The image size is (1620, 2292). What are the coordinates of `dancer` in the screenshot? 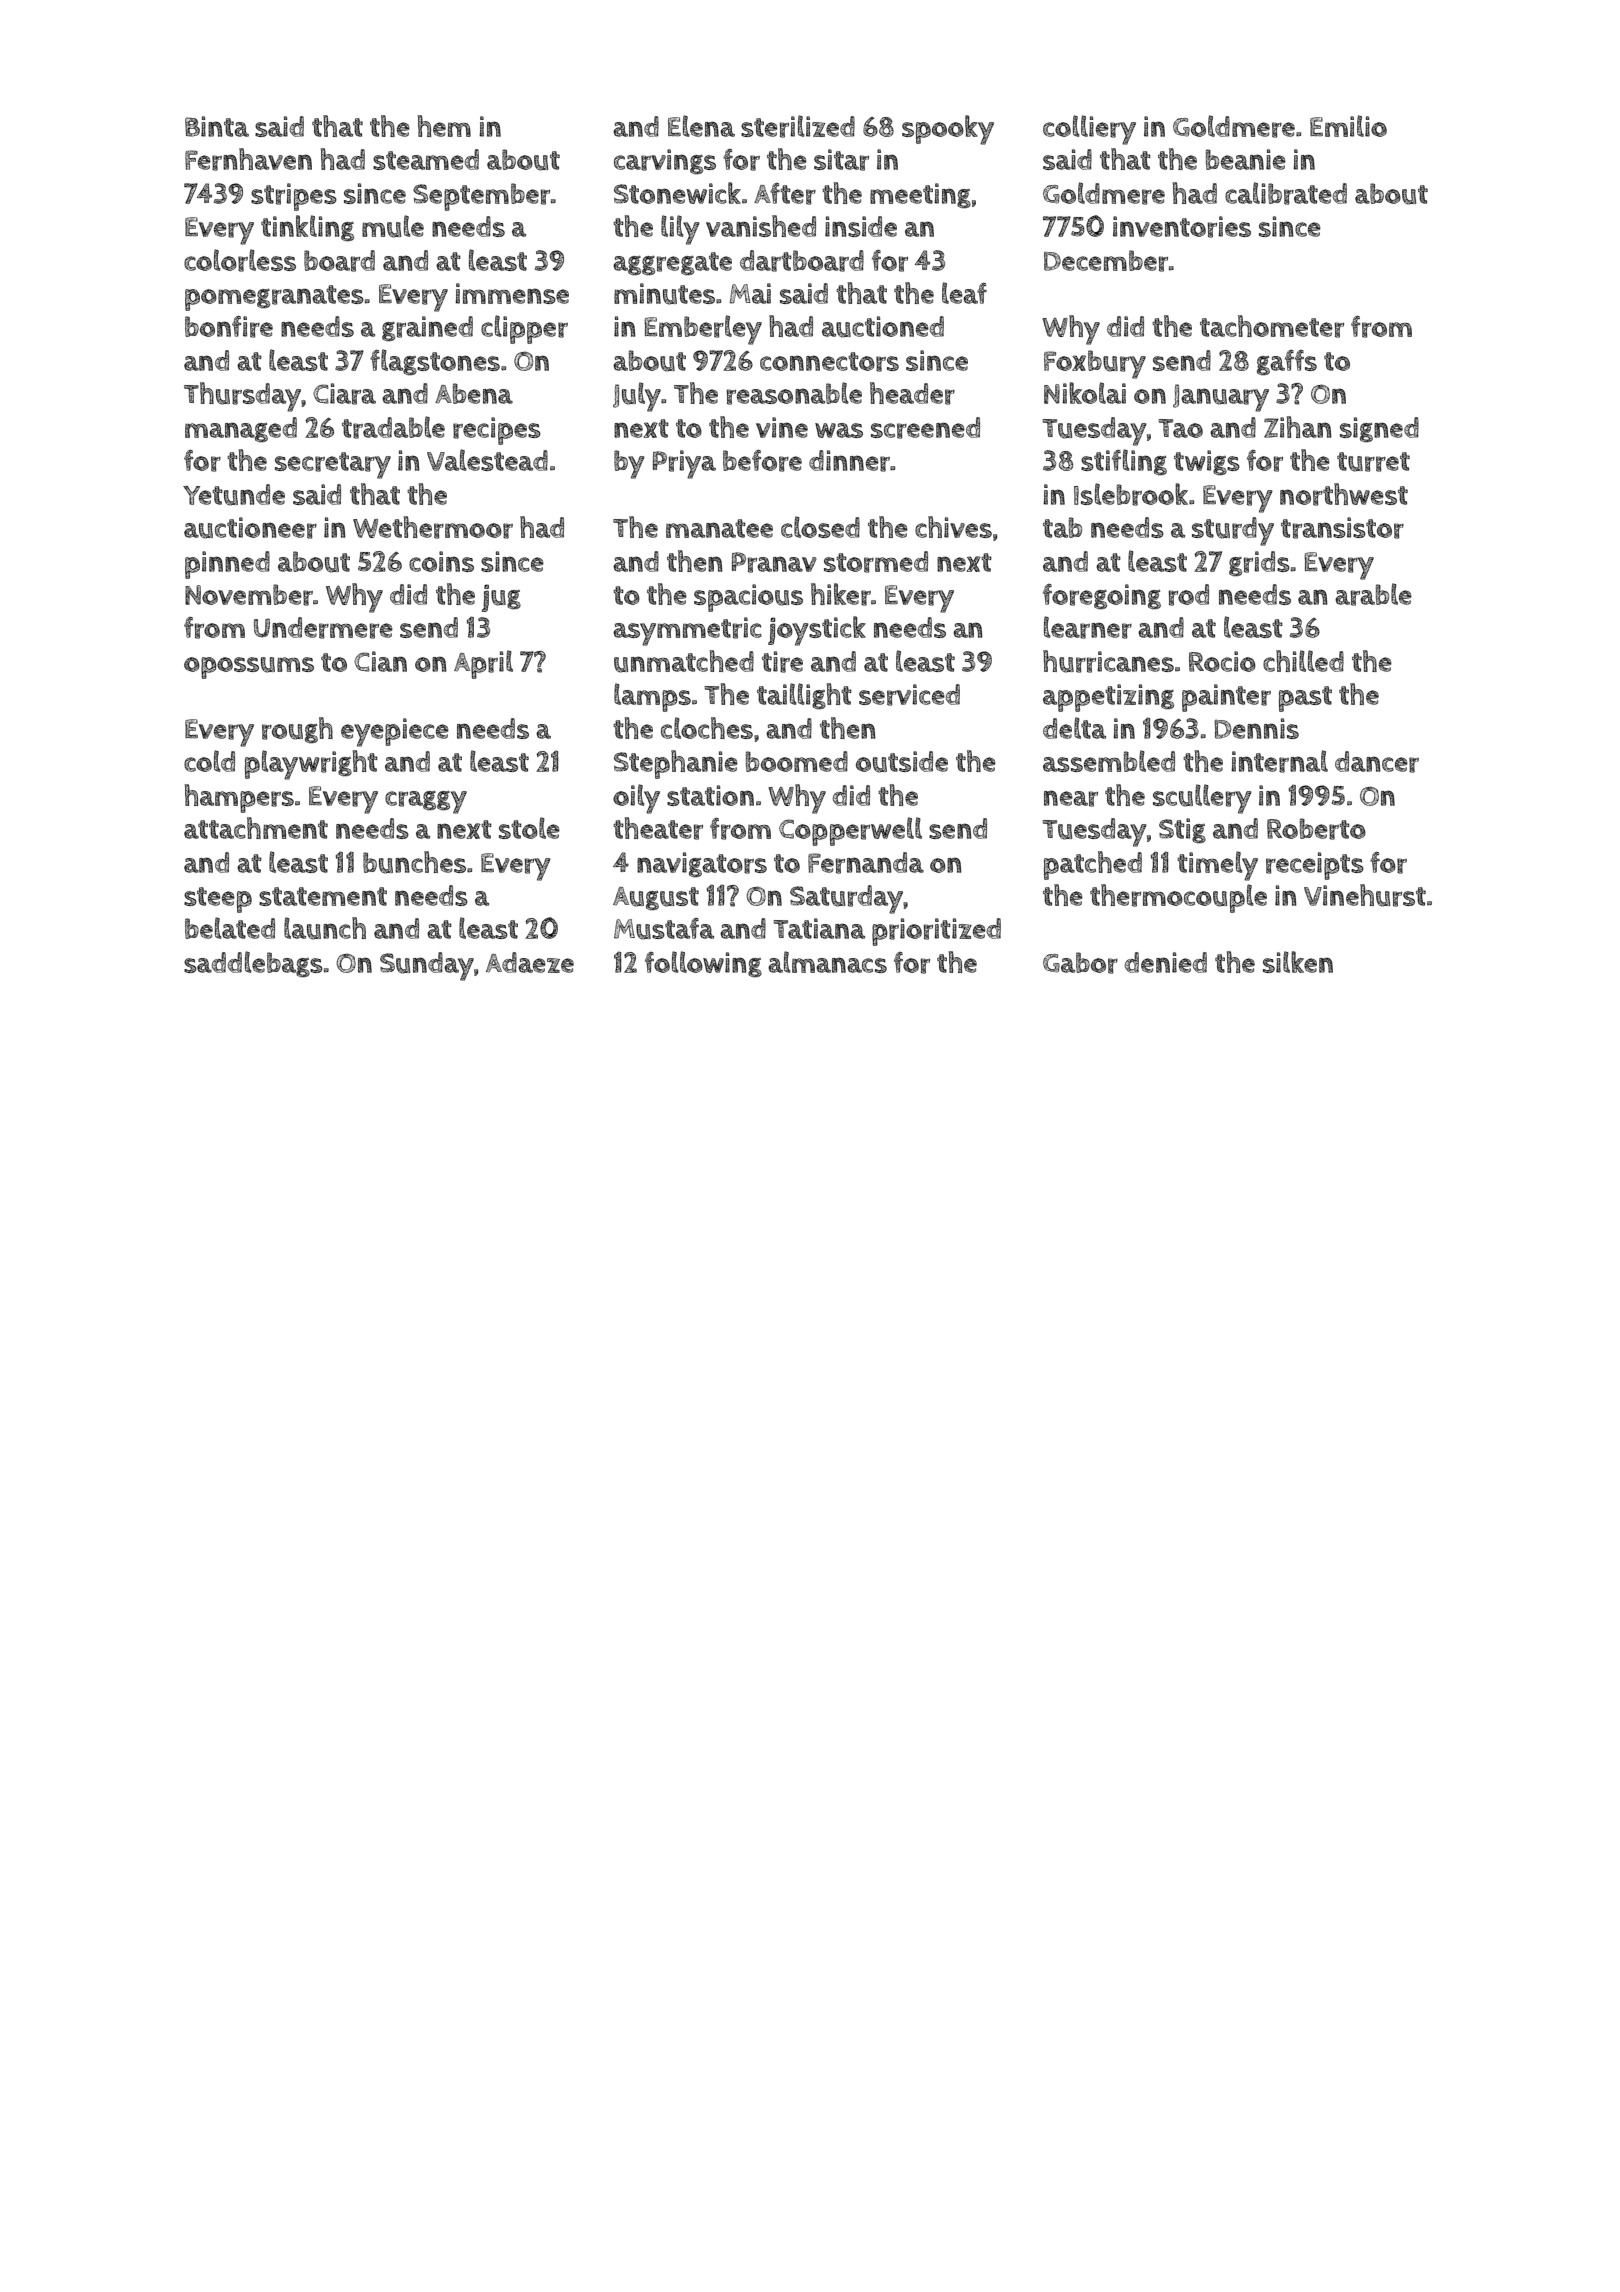 It's located at (1377, 762).
